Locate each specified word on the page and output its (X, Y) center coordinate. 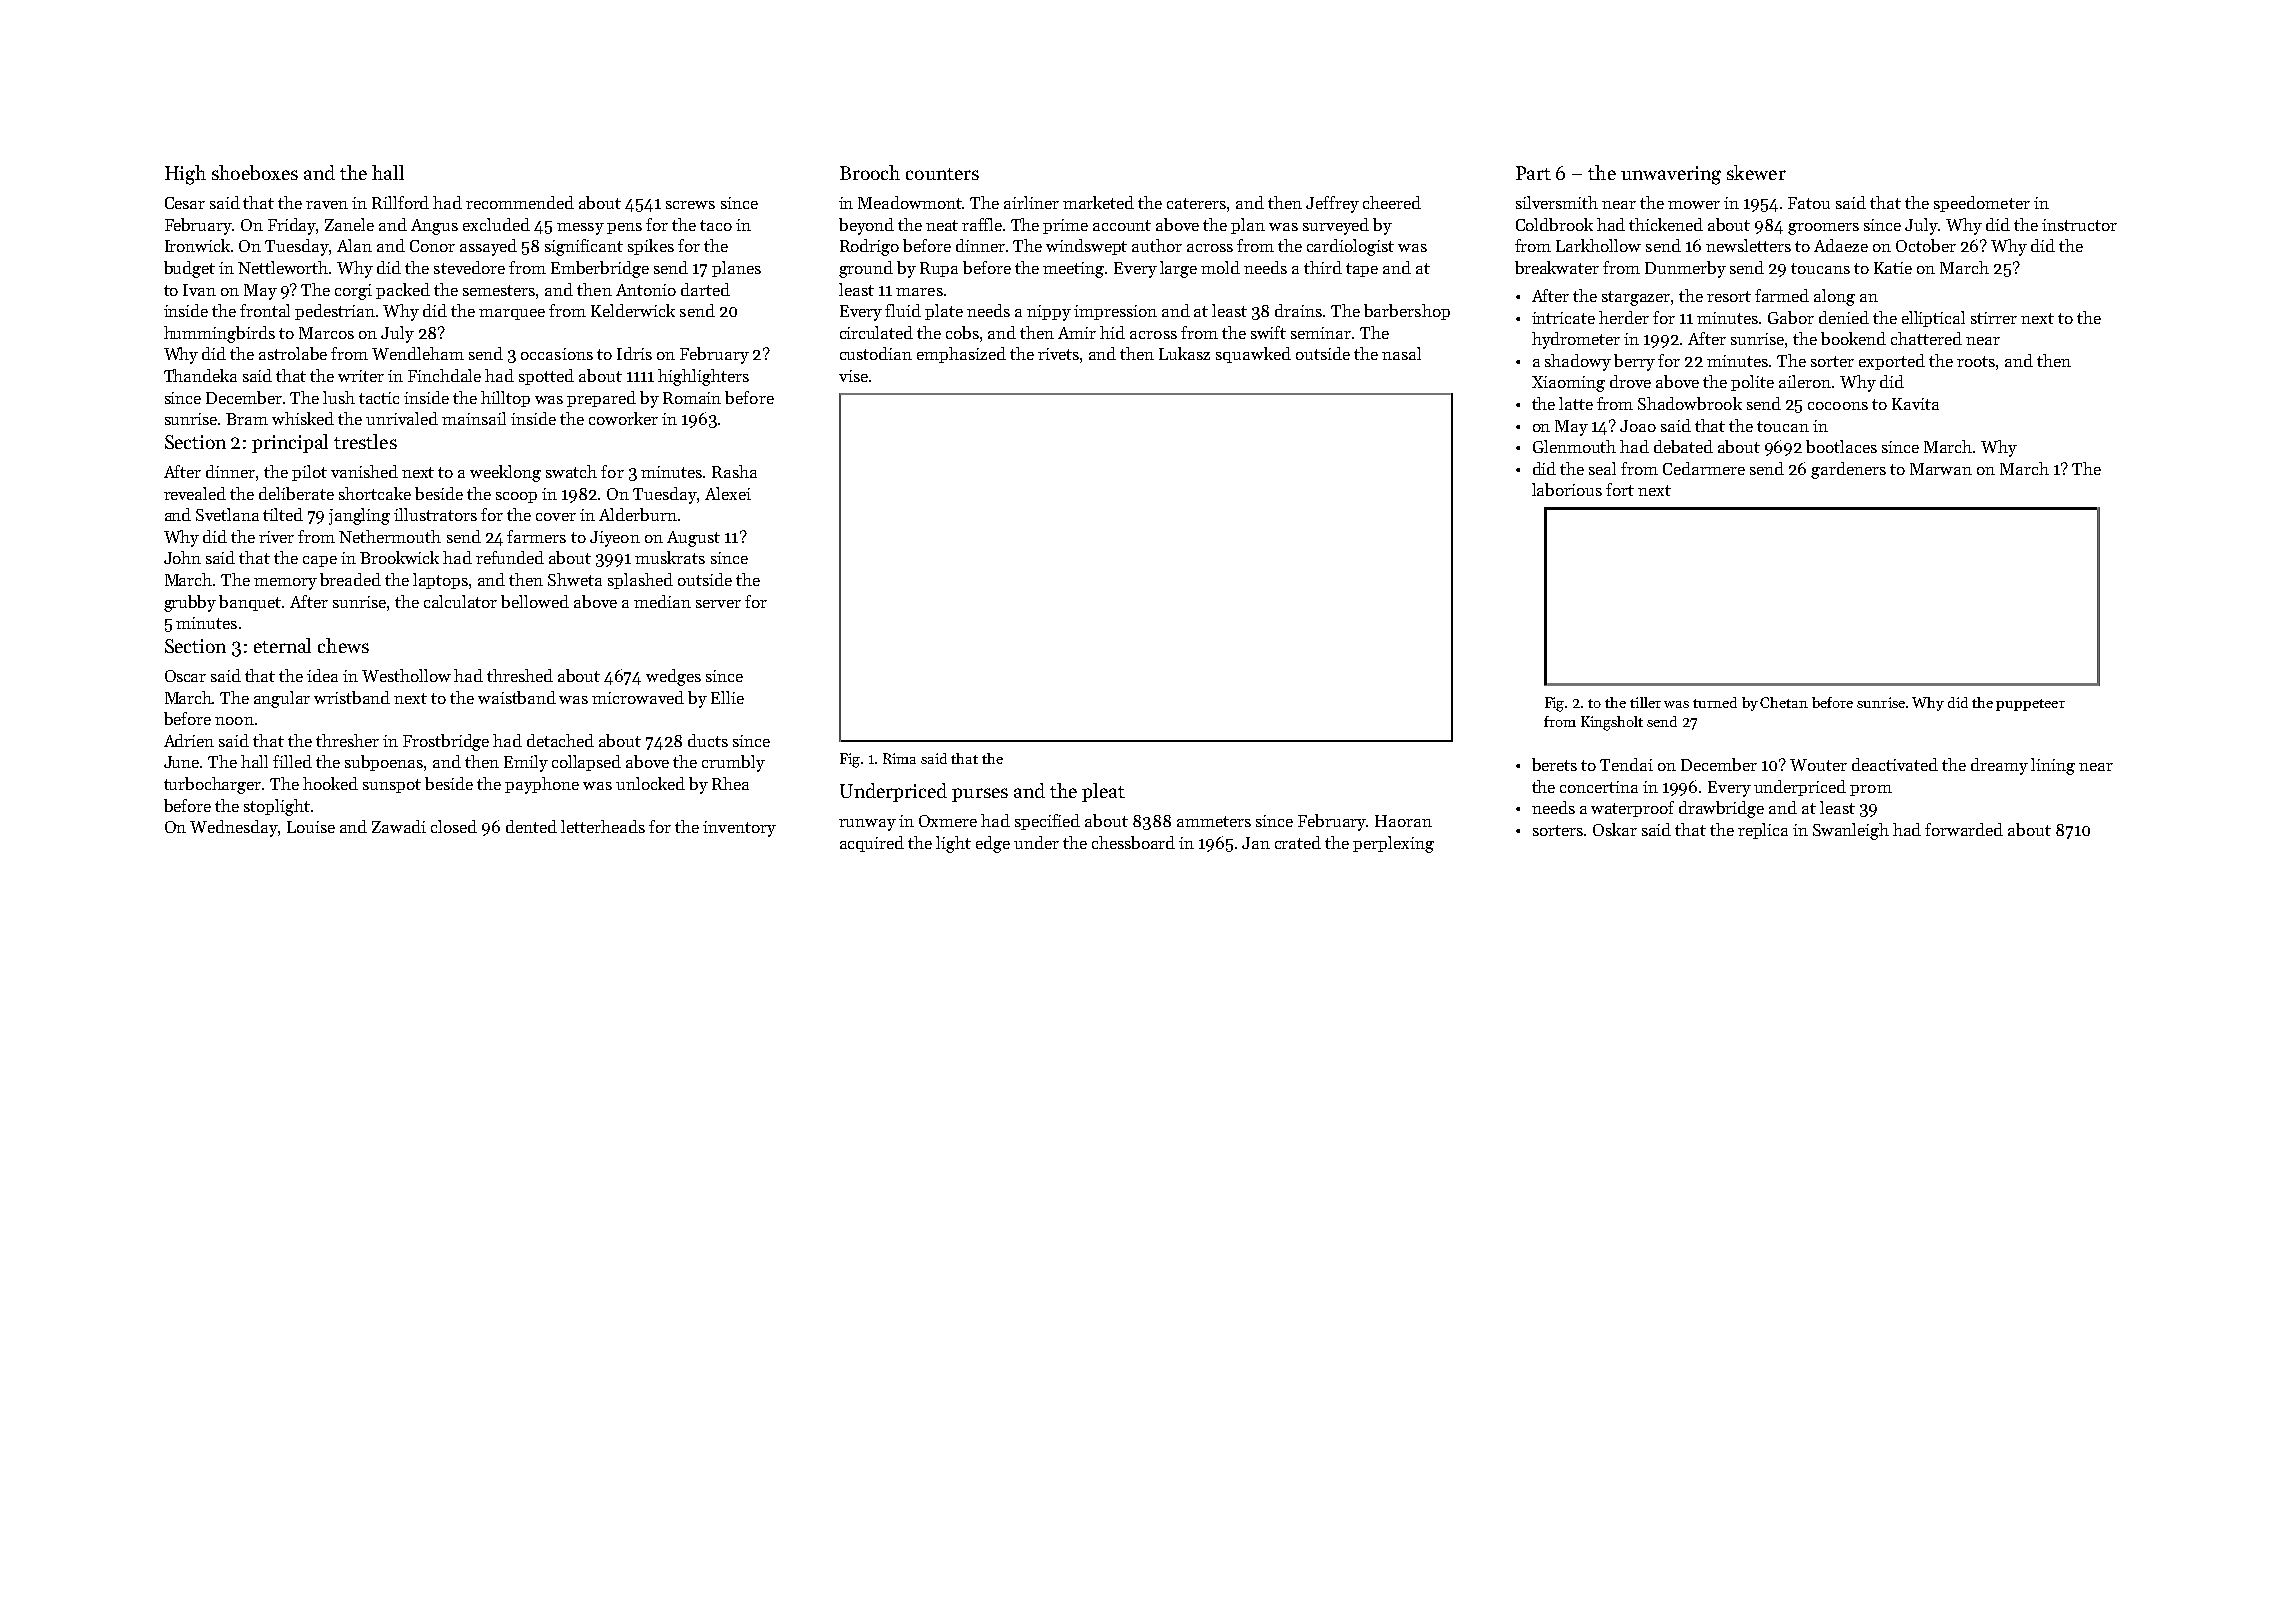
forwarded (1964, 829)
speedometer (1982, 204)
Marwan (1941, 469)
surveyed (1336, 226)
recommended (520, 202)
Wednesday (234, 828)
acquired (872, 844)
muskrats (670, 557)
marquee (512, 314)
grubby (190, 603)
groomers (1823, 229)
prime (1065, 226)
